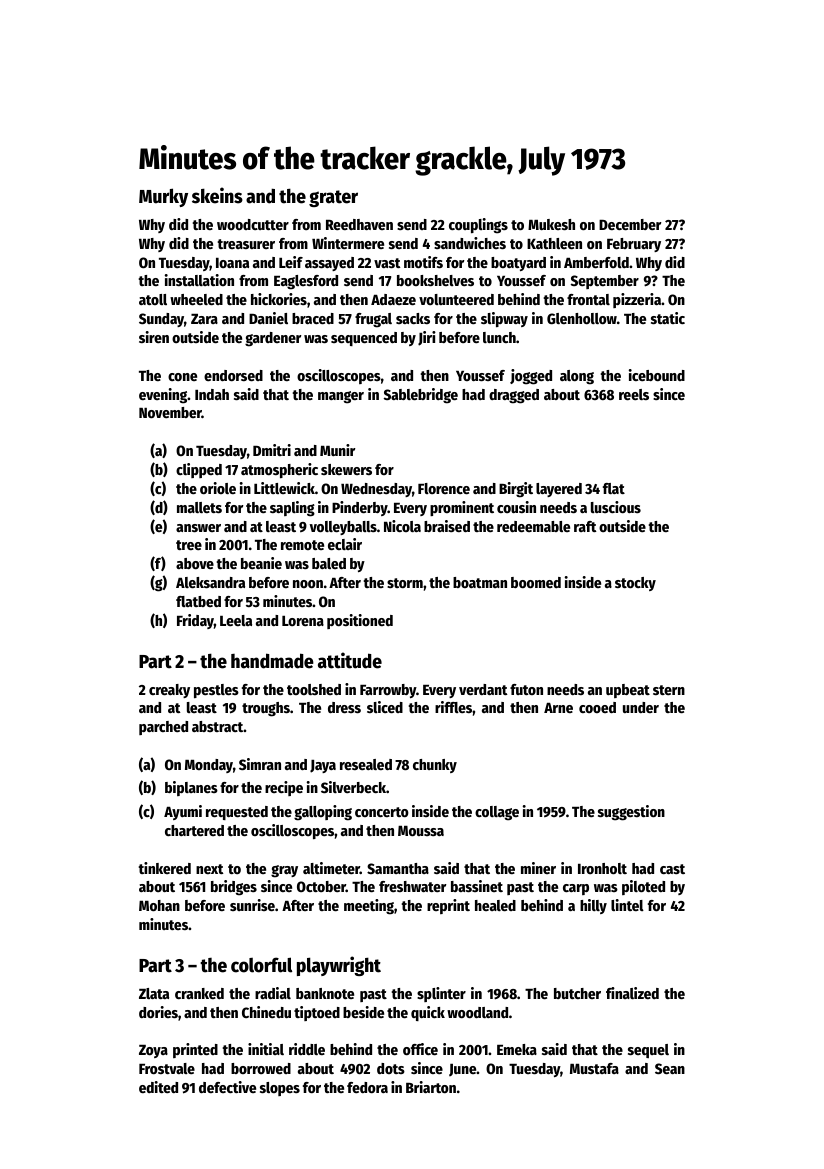 This screenshot has height=1169, width=824. I want to click on Mukesh, so click(551, 224).
